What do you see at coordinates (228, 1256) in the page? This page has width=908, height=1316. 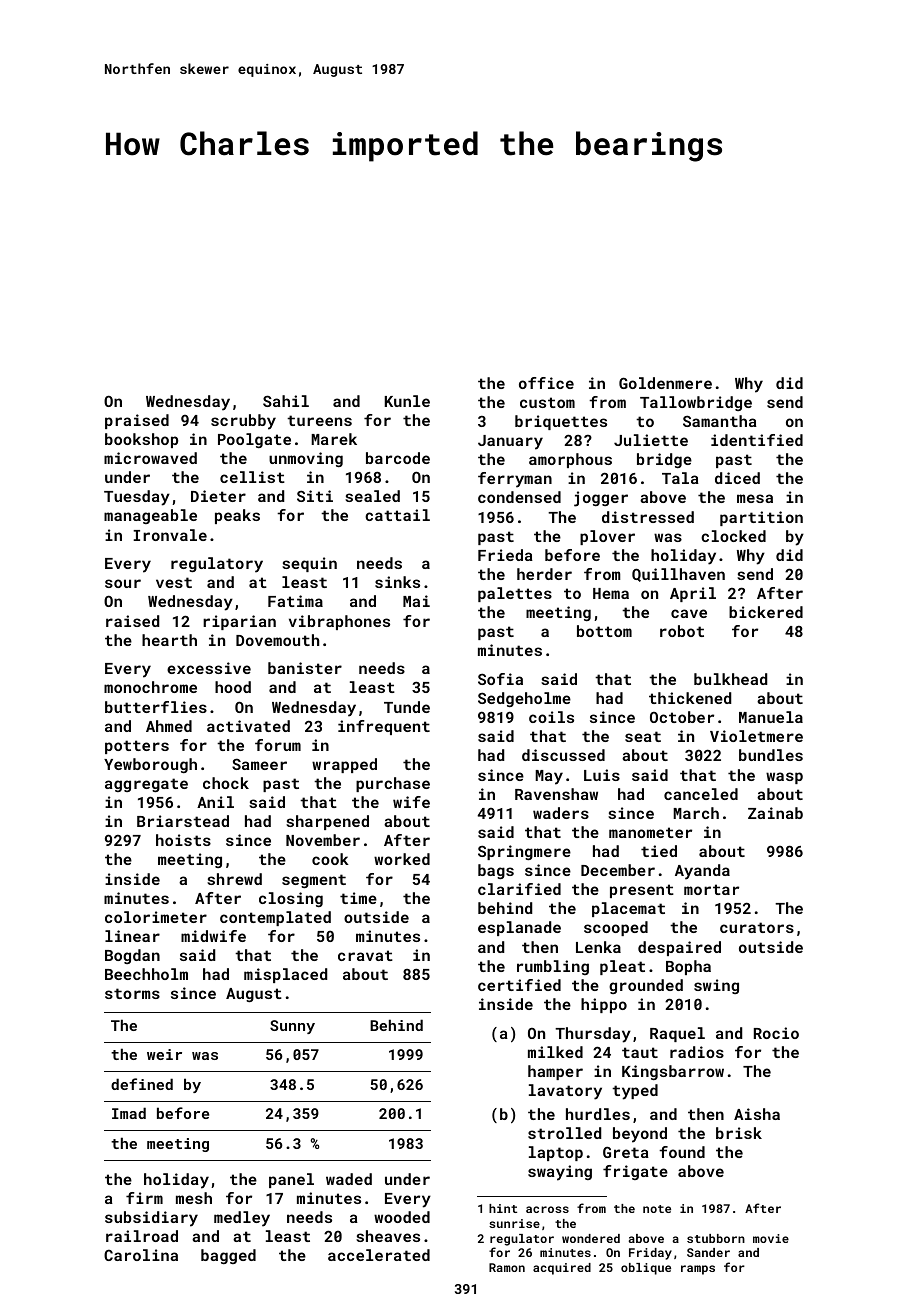 I see `bagged` at bounding box center [228, 1256].
